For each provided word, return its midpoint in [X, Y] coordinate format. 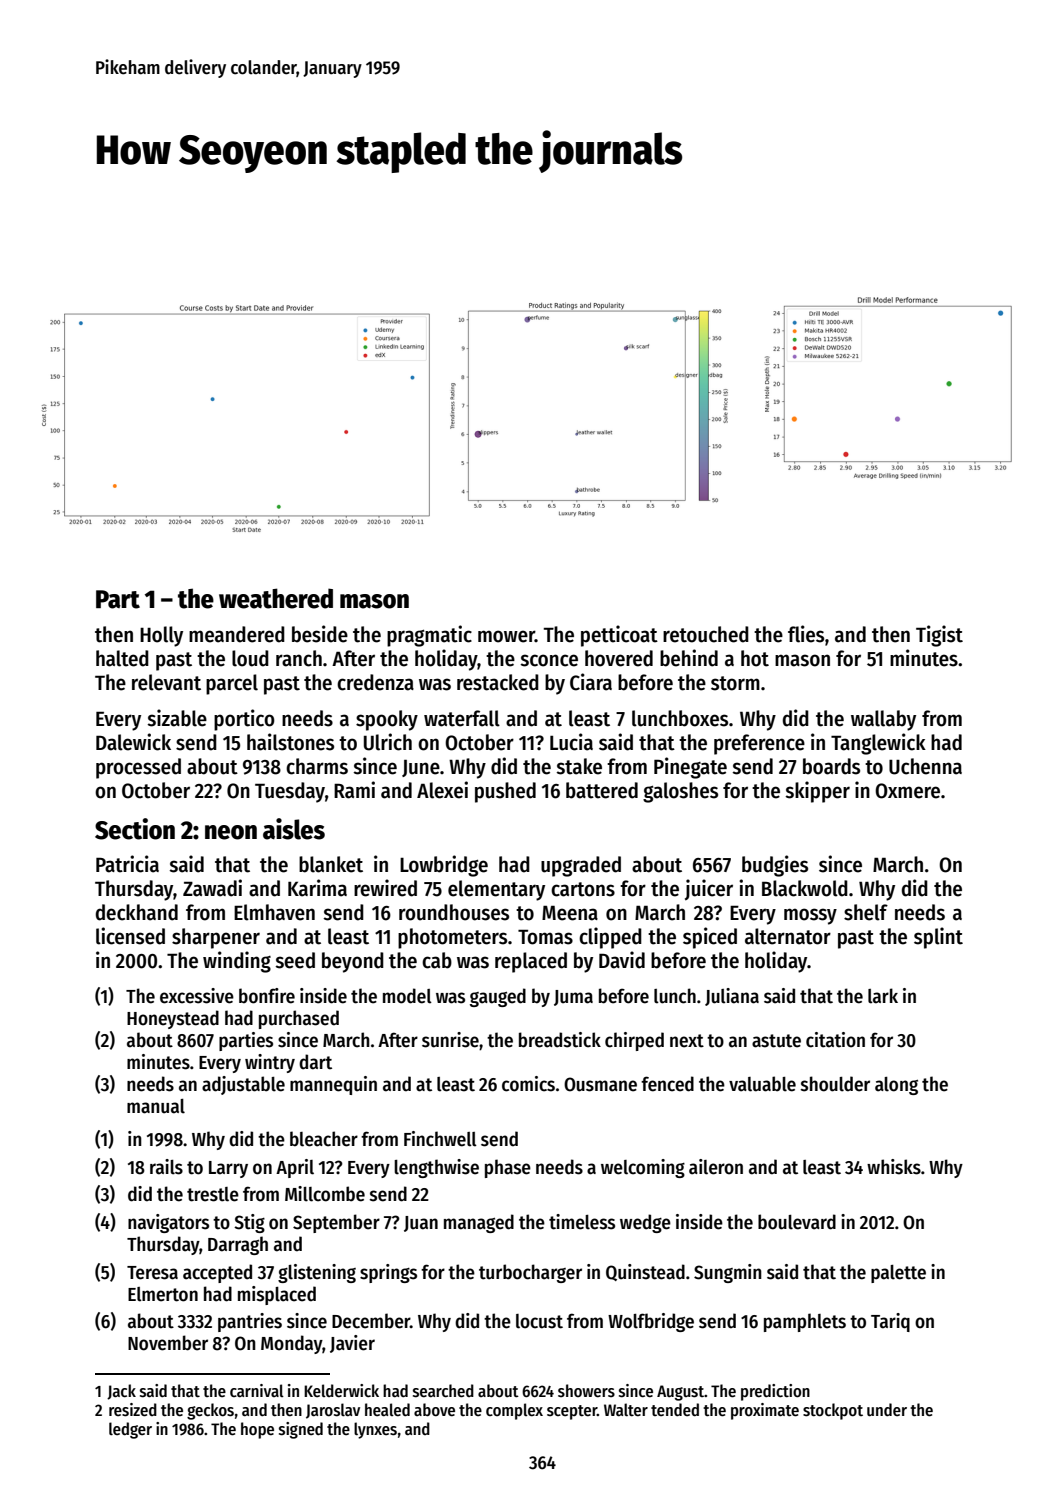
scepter [572, 1412]
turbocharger [530, 1273]
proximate [765, 1411]
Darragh [238, 1245]
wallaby [883, 720]
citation [835, 1040]
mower [506, 636]
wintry [270, 1063]
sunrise [450, 1040]
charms [317, 766]
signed [301, 1430]
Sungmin [728, 1273]
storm [735, 683]
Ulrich [388, 742]
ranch [299, 658]
